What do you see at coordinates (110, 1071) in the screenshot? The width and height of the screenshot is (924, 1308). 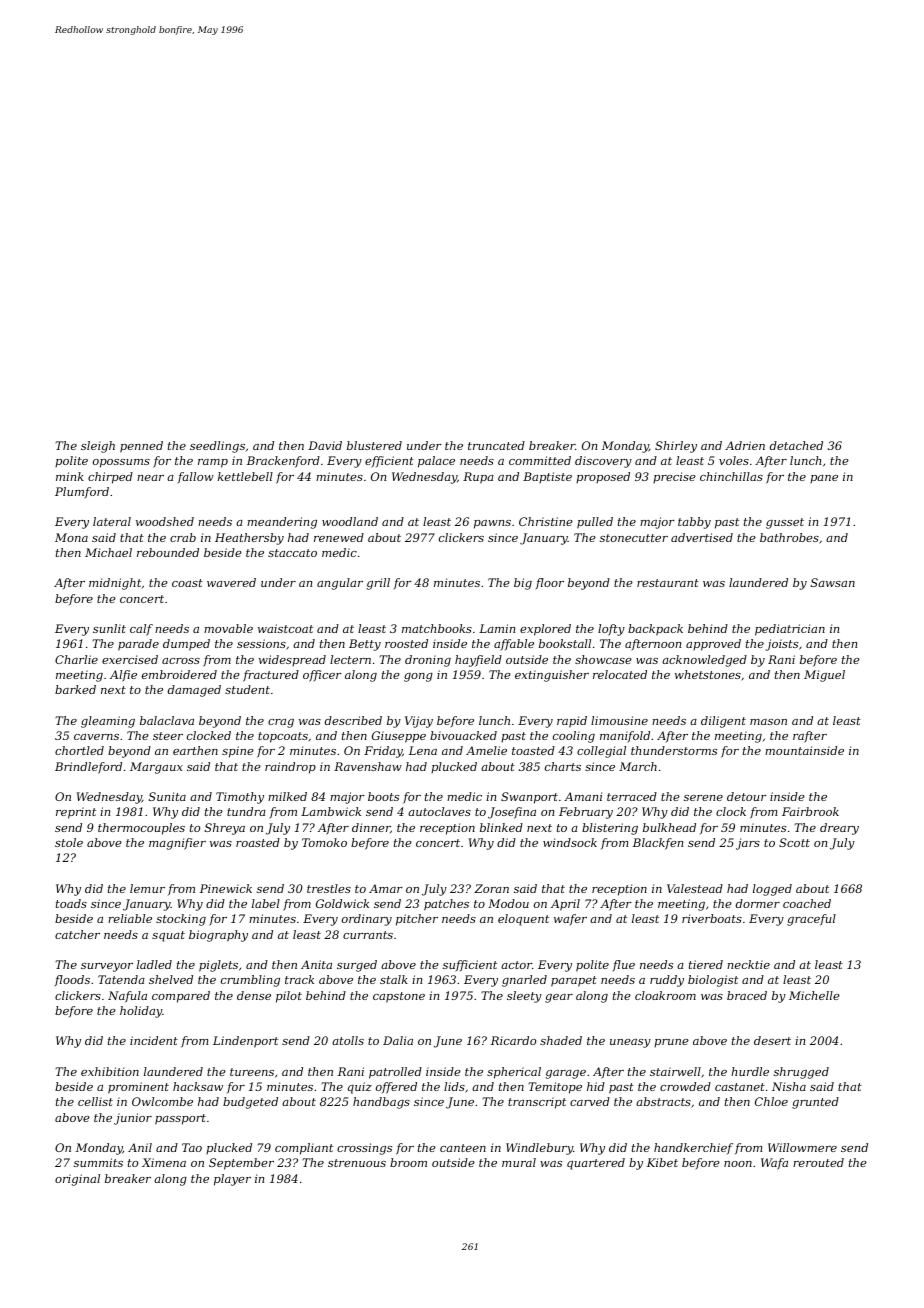 I see `exhibition` at bounding box center [110, 1071].
